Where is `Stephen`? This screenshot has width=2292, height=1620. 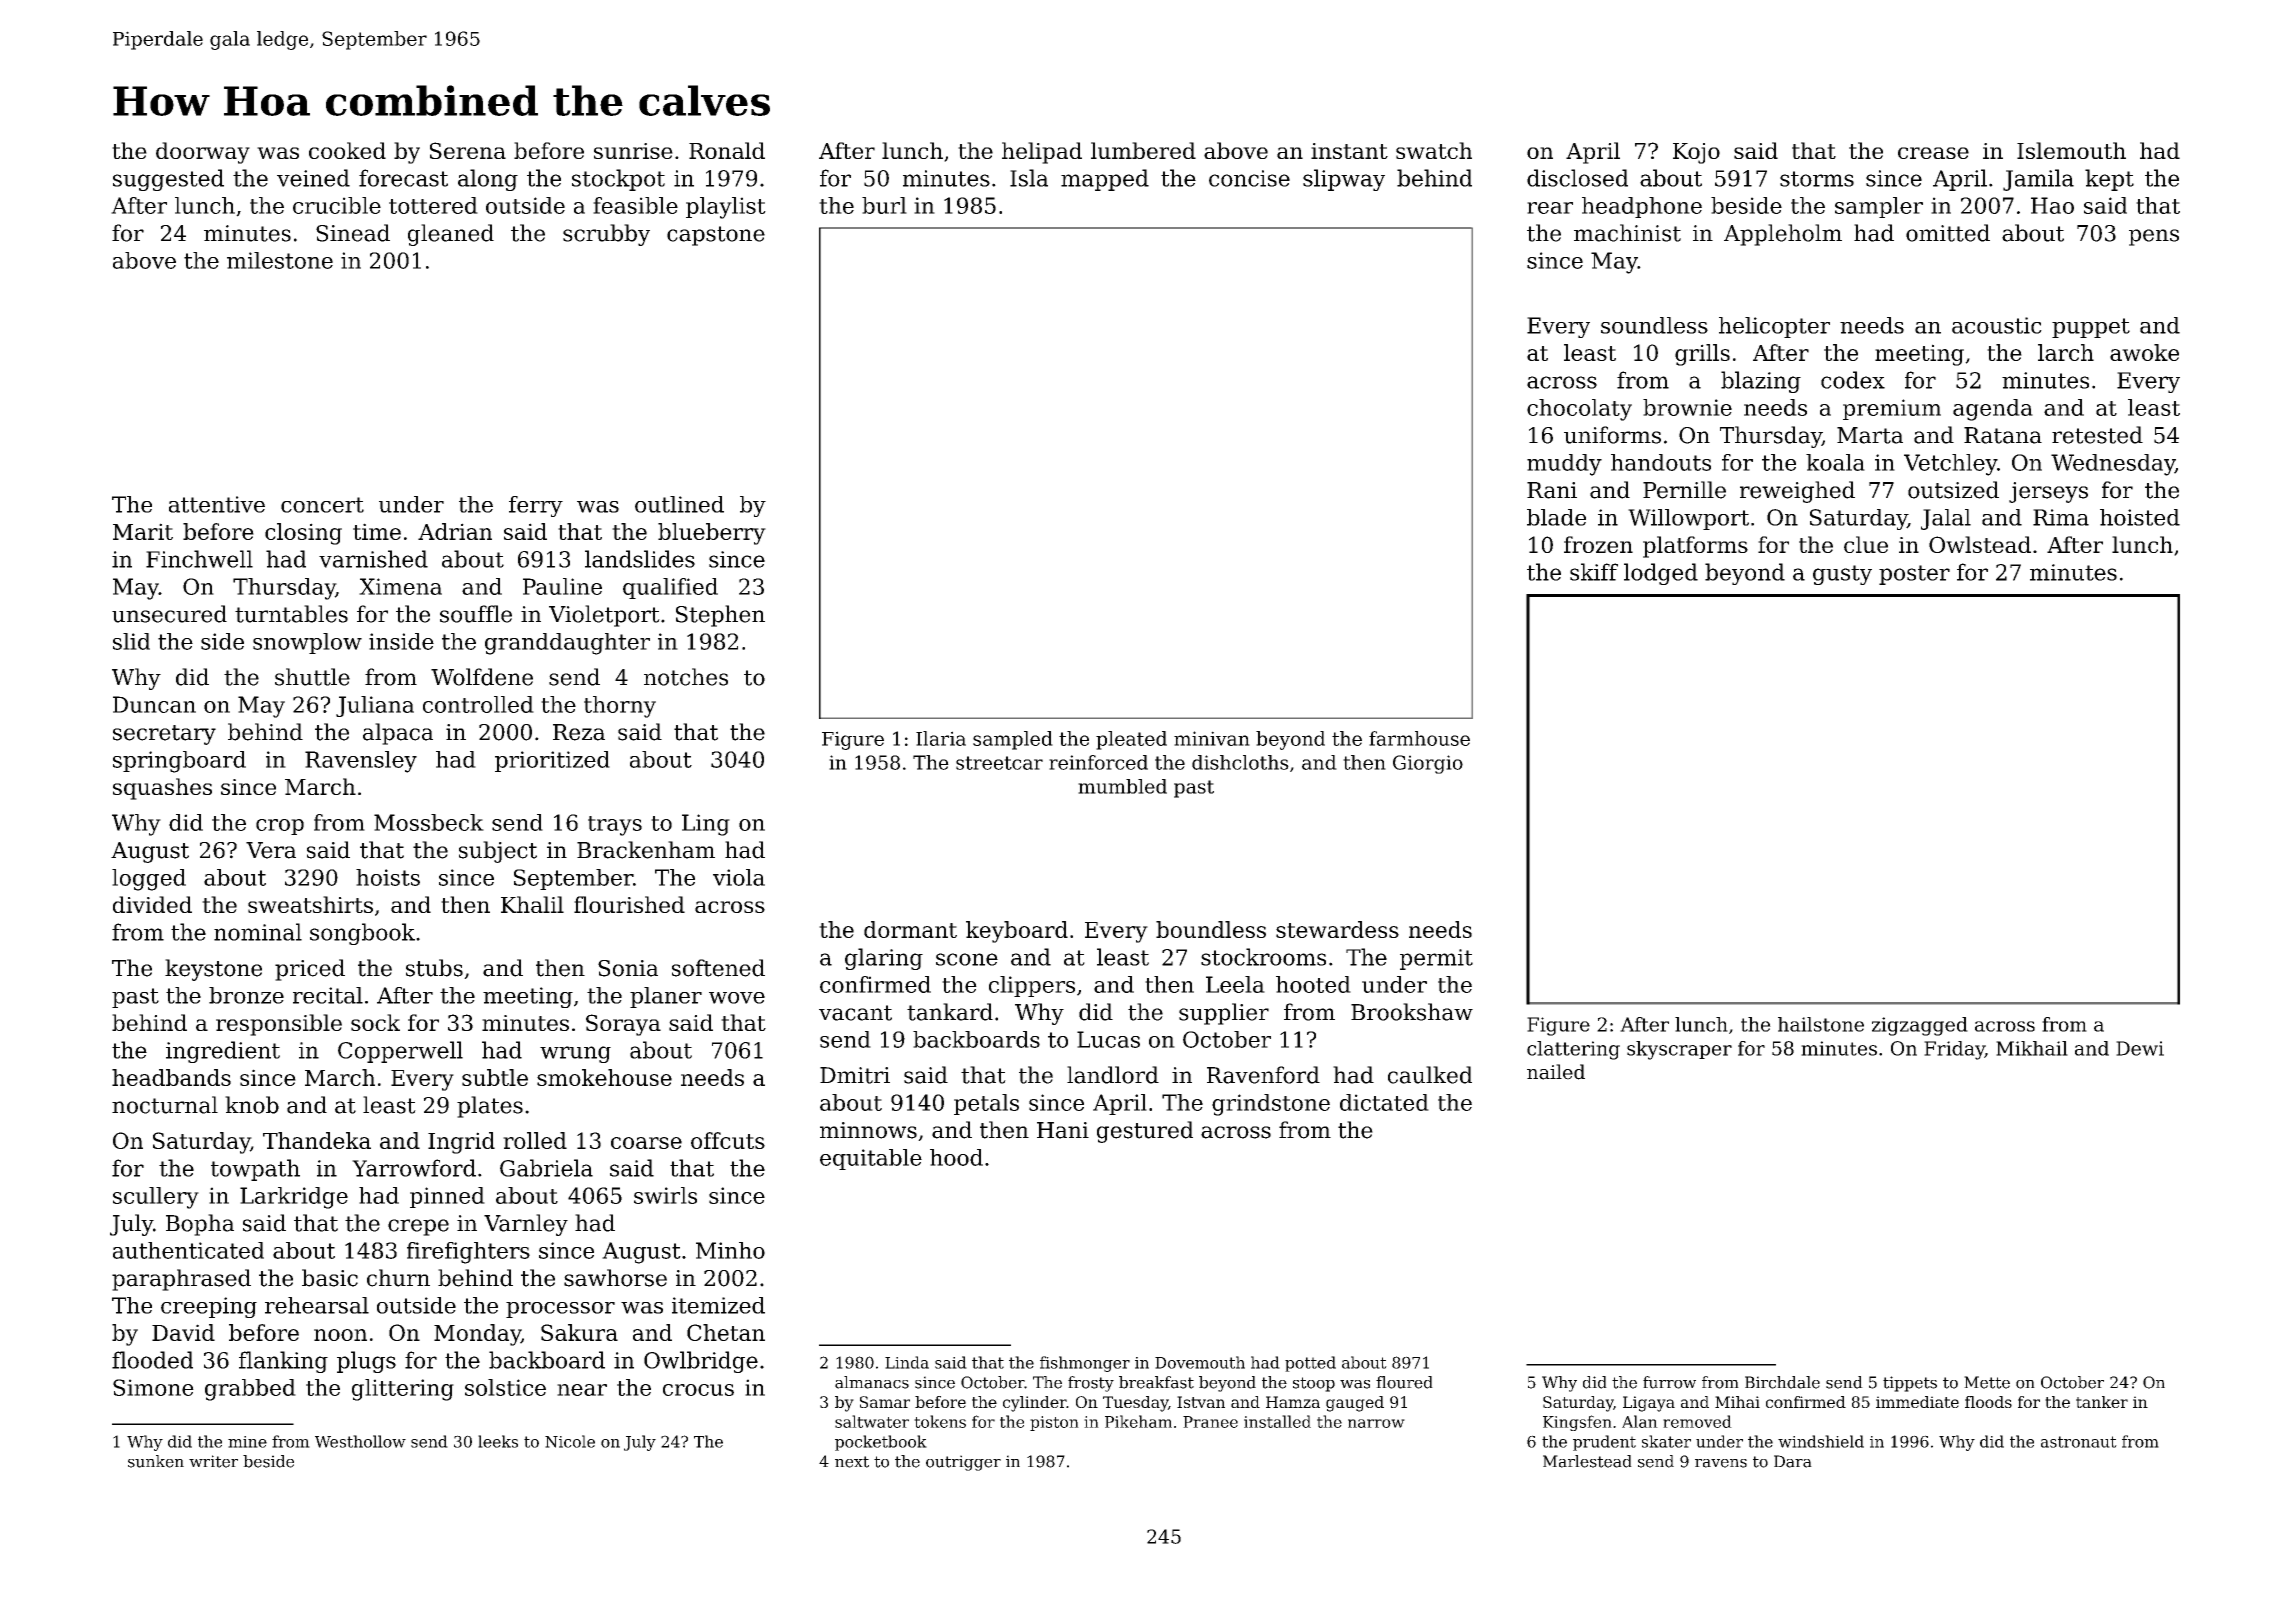 Stephen is located at coordinates (720, 616).
